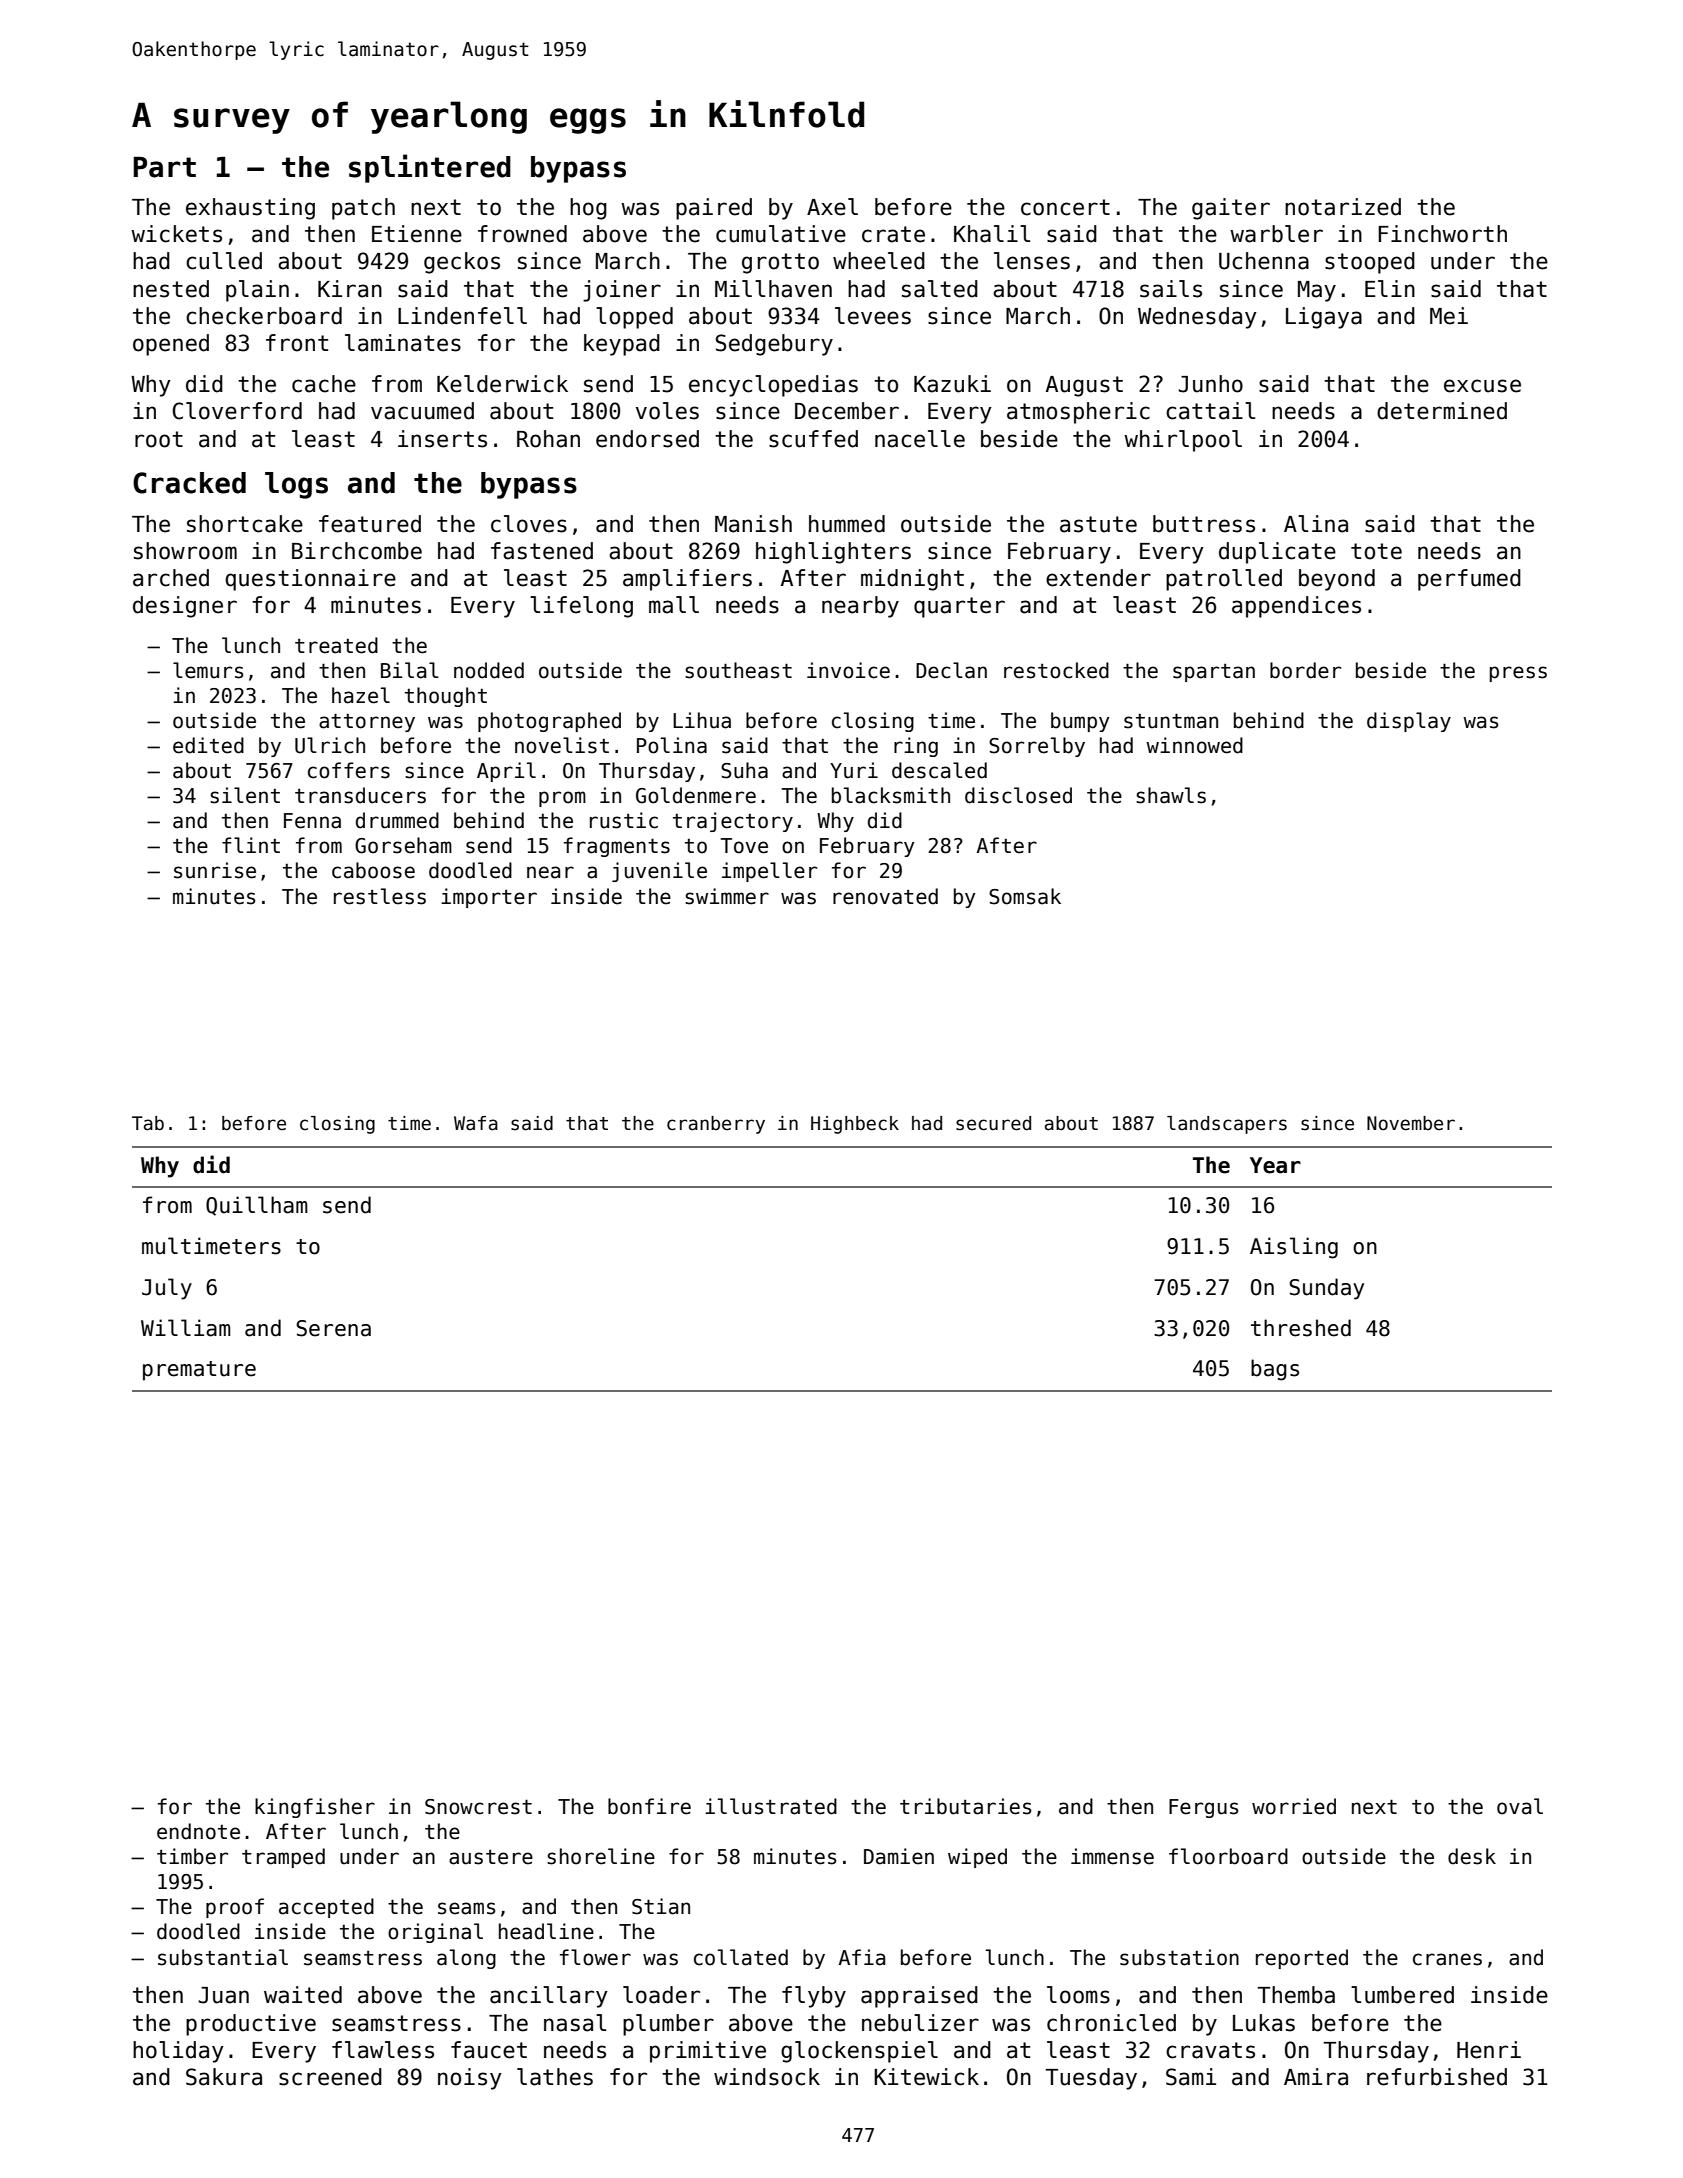 This screenshot has height=2178, width=1683. Describe the element at coordinates (855, 1125) in the screenshot. I see `Highbeck` at that location.
